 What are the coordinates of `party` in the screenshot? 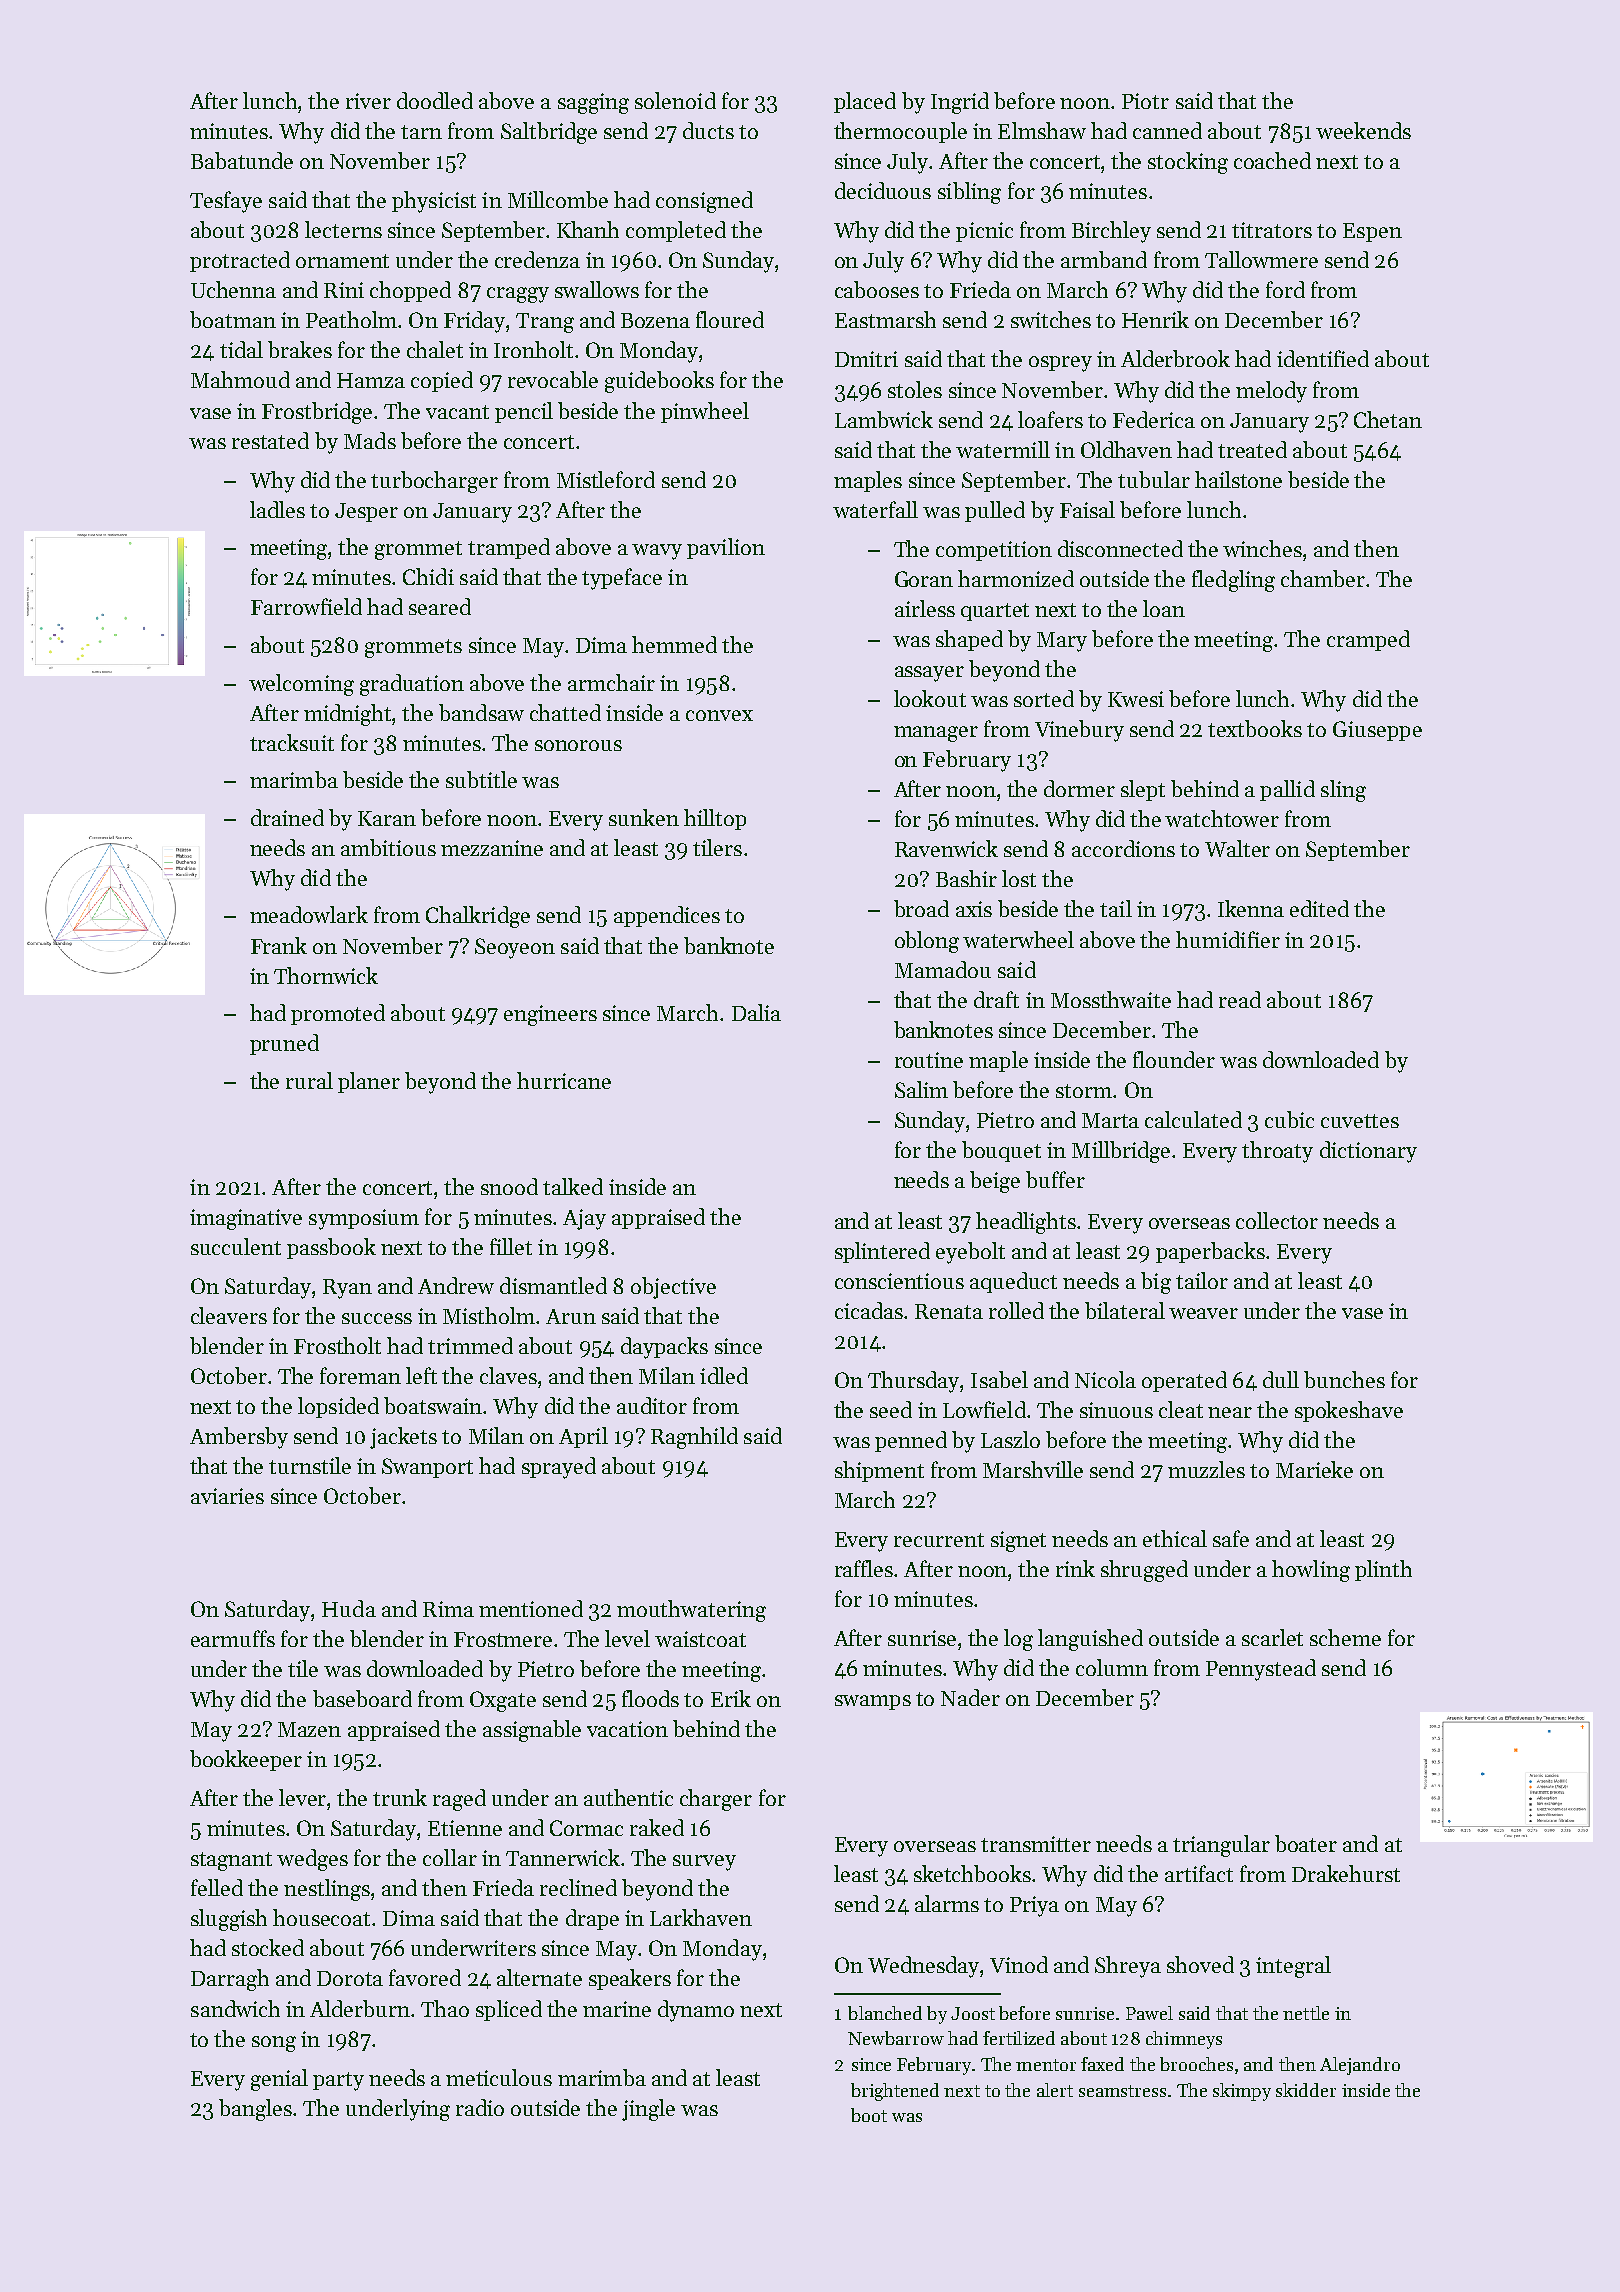 It's located at (338, 2081).
